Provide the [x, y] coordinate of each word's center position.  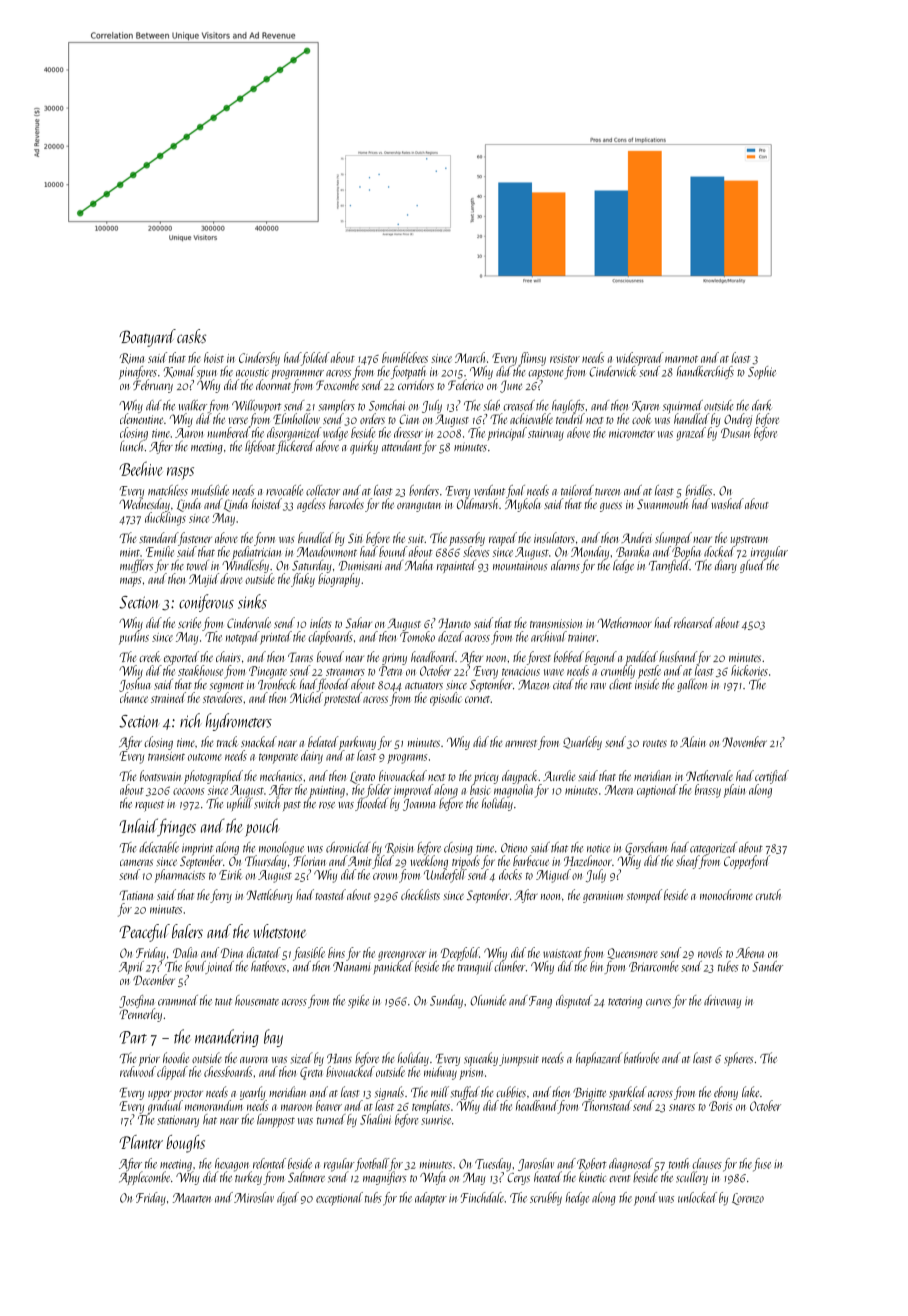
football [372, 1164]
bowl [195, 966]
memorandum [214, 1105]
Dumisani [360, 566]
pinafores [138, 373]
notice [598, 848]
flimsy [532, 359]
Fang [540, 1002]
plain [734, 791]
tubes [728, 966]
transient [166, 756]
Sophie [762, 372]
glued [752, 566]
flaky [303, 580]
